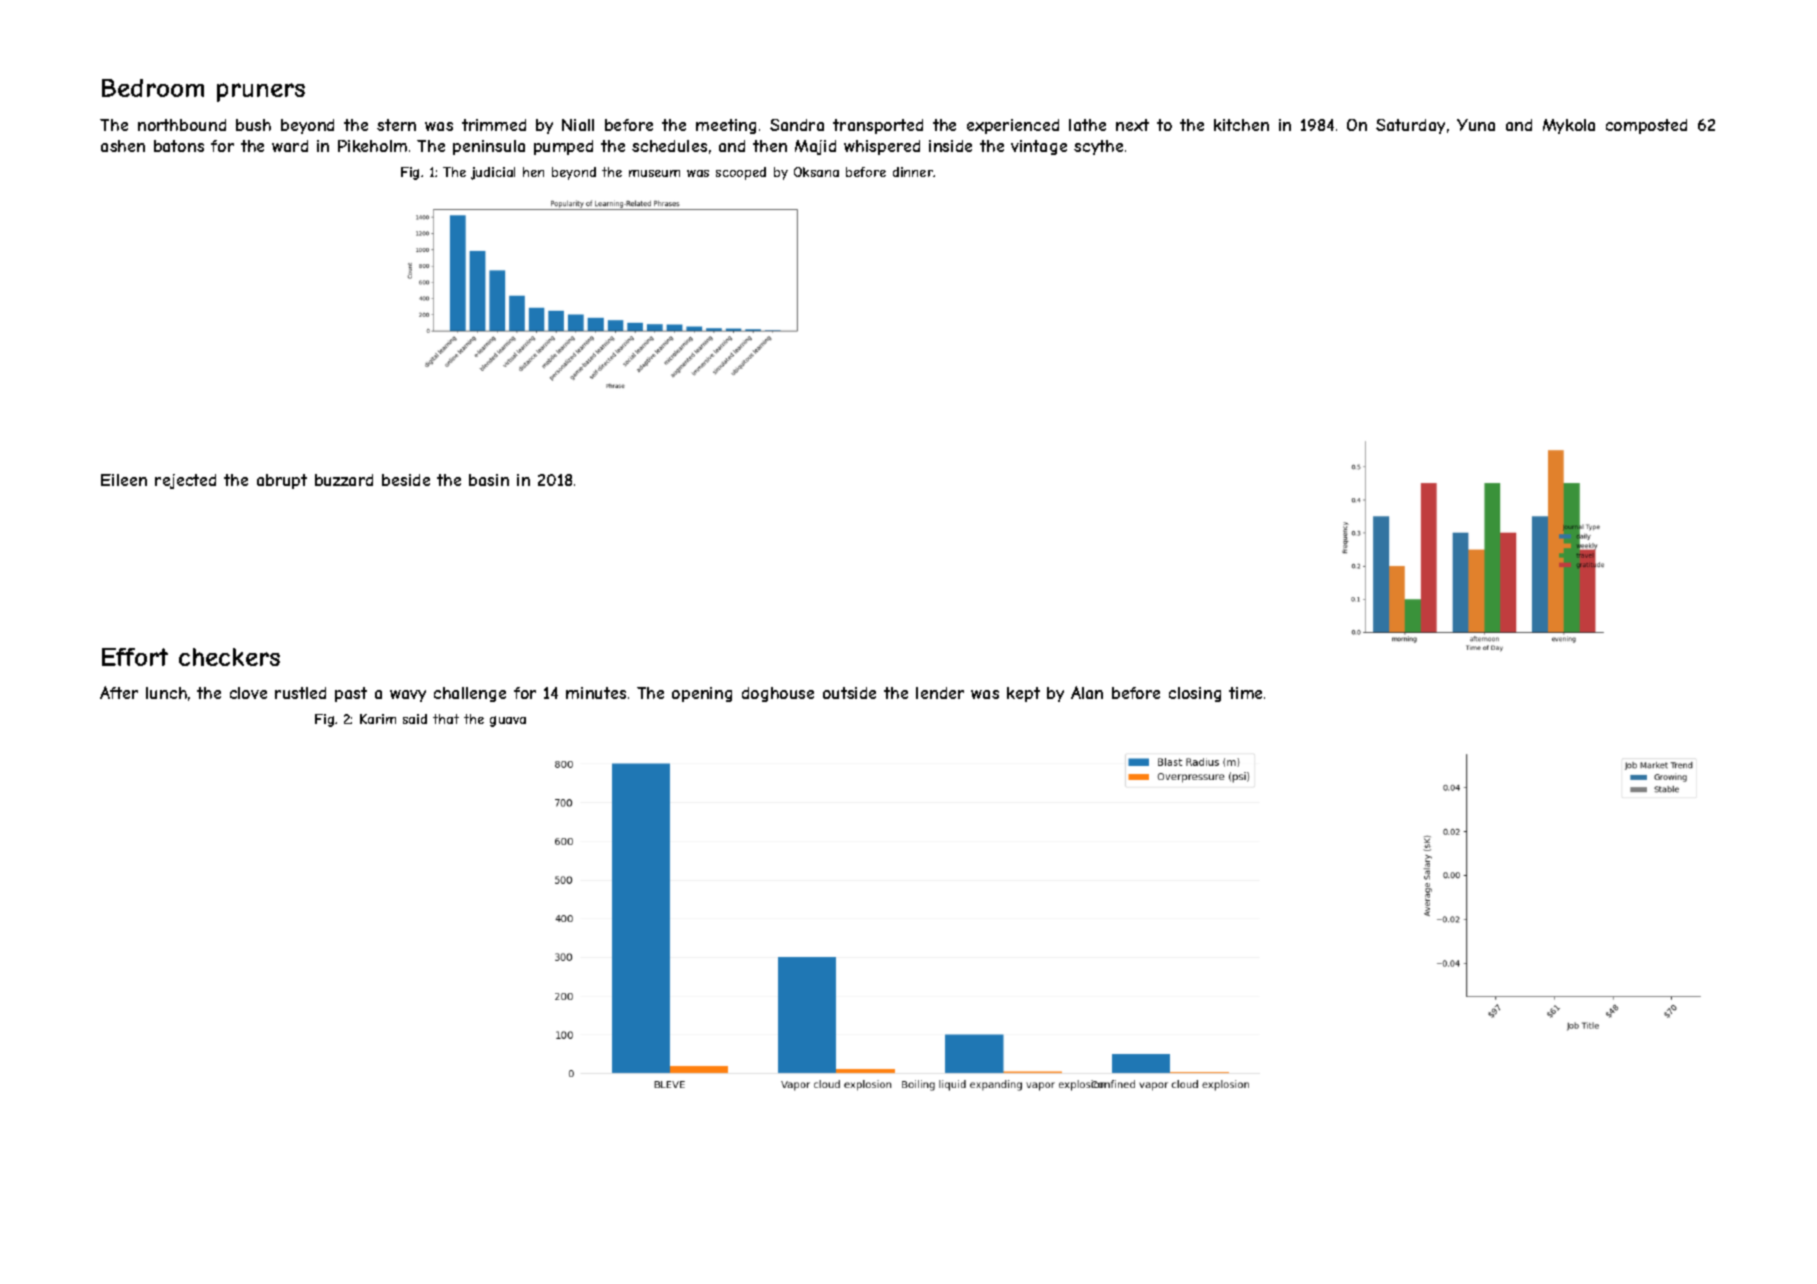 This screenshot has width=1817, height=1284. What do you see at coordinates (778, 694) in the screenshot?
I see `doghouse` at bounding box center [778, 694].
